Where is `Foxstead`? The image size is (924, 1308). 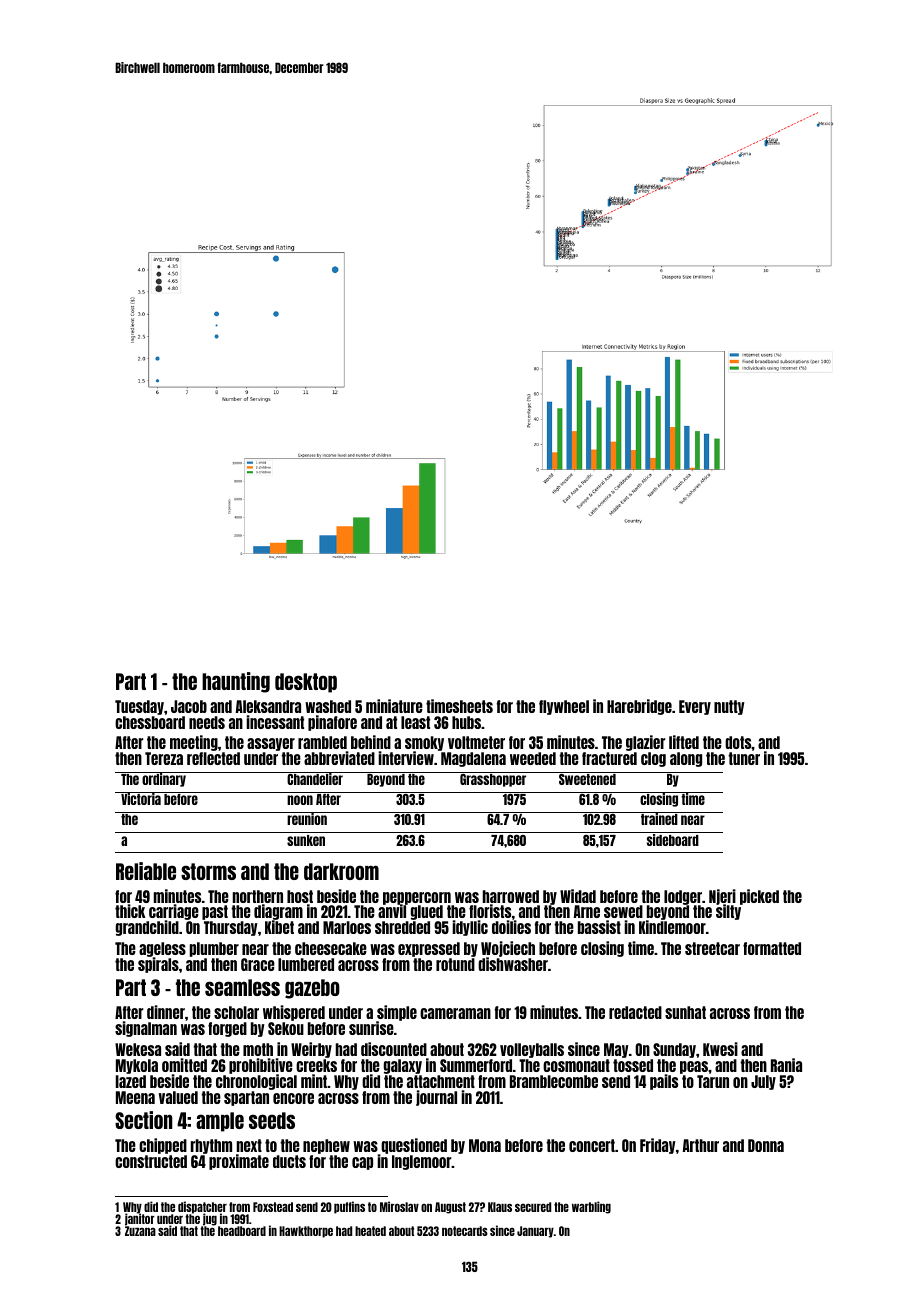
Foxstead is located at coordinates (273, 1207).
